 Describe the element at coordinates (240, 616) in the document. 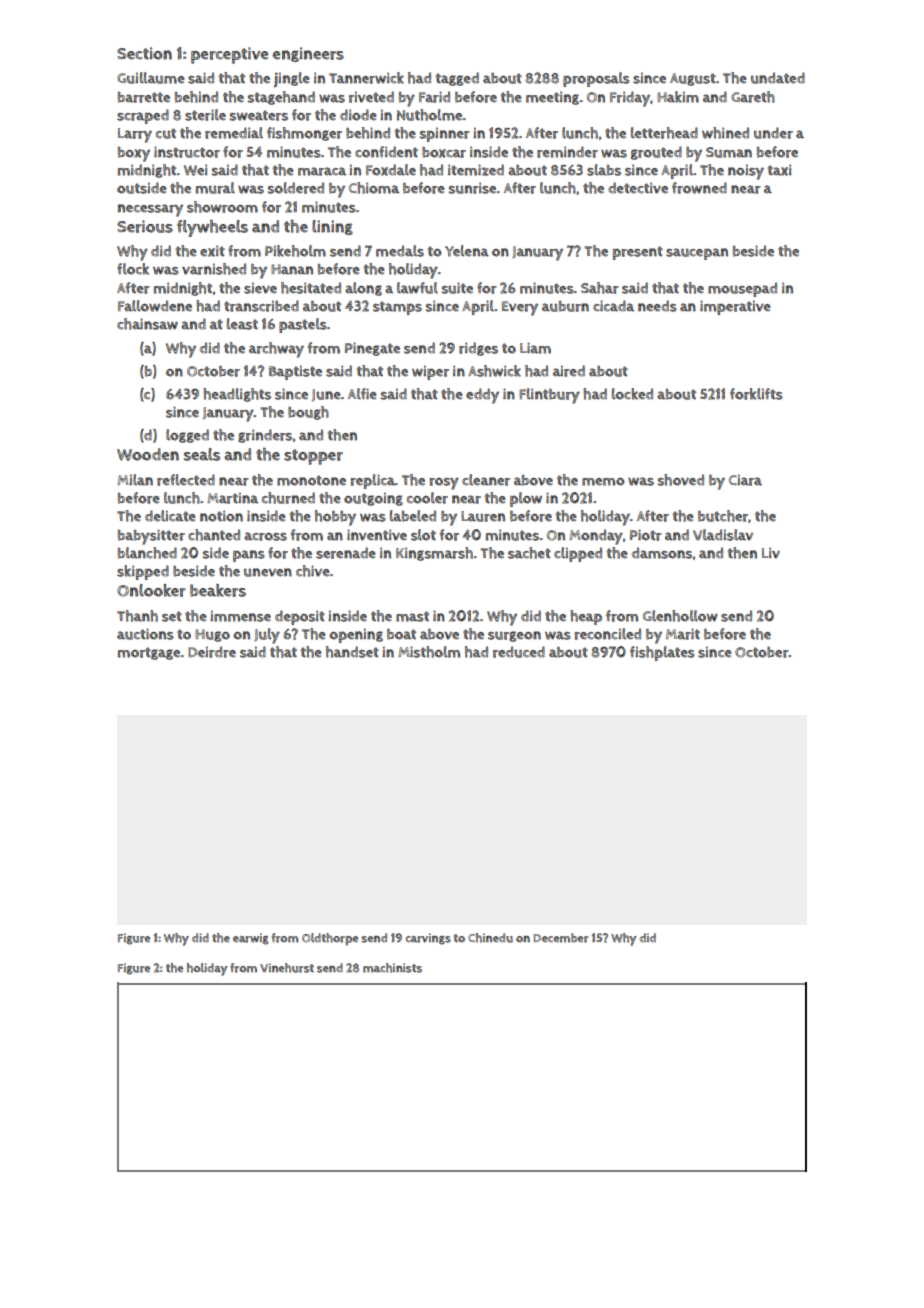

I see `immense` at that location.
